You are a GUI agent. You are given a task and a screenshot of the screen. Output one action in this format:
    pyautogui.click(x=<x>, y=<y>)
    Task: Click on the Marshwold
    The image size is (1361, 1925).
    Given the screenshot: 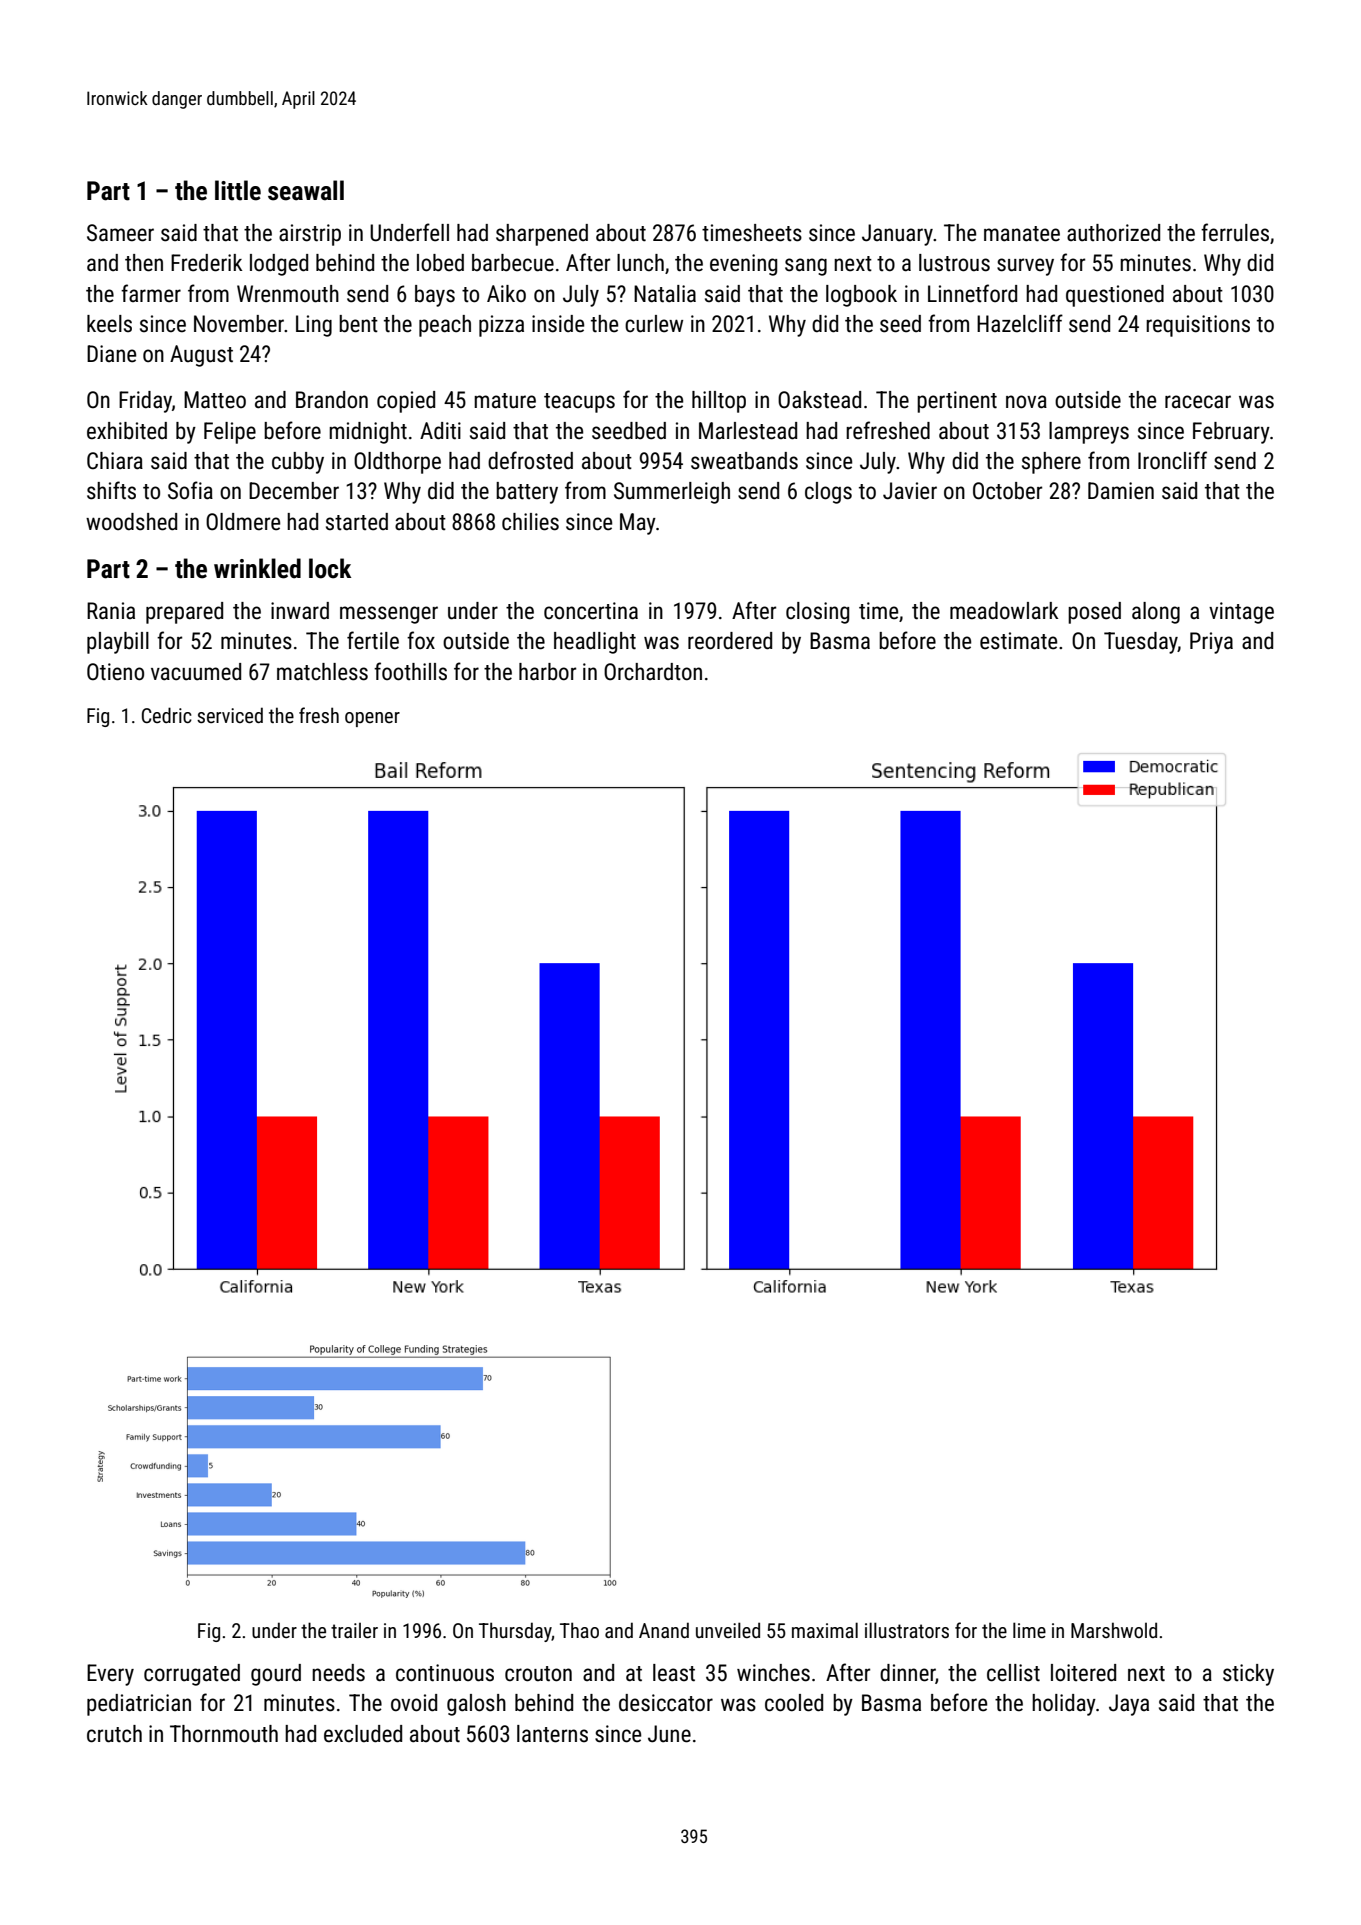 What is the action you would take?
    pyautogui.click(x=1114, y=1630)
